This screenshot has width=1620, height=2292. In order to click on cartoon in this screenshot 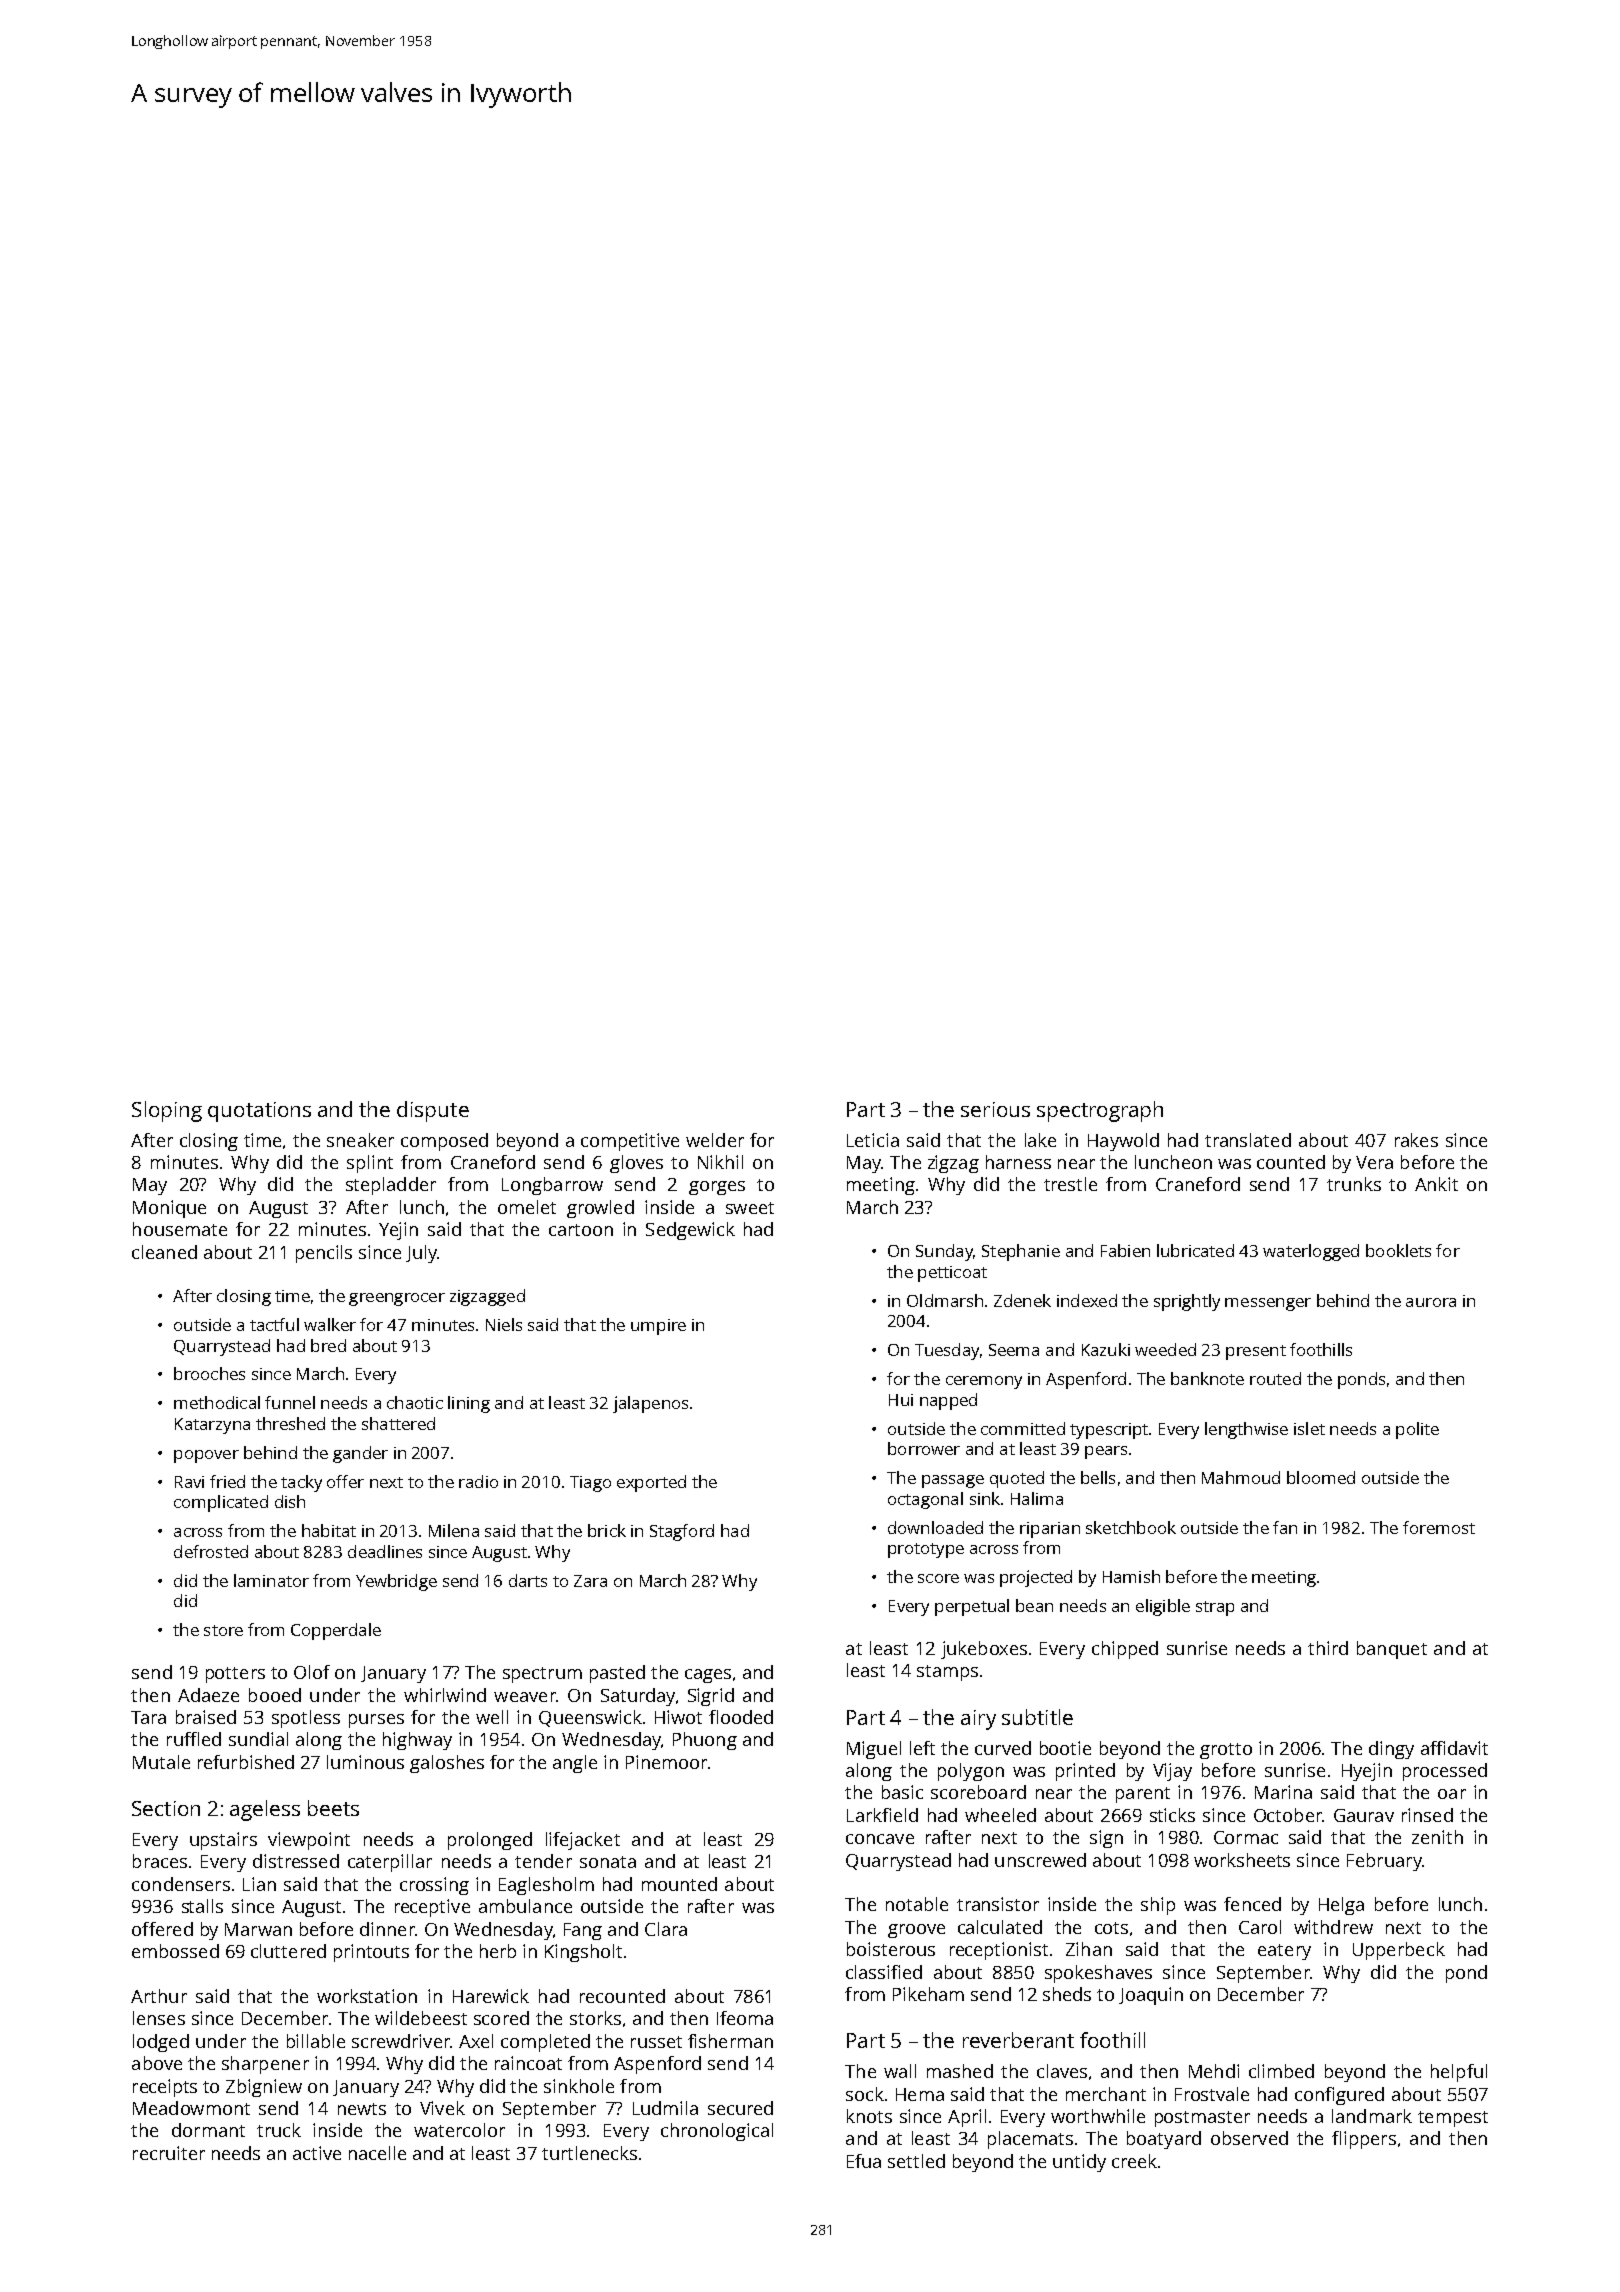, I will do `click(581, 1230)`.
